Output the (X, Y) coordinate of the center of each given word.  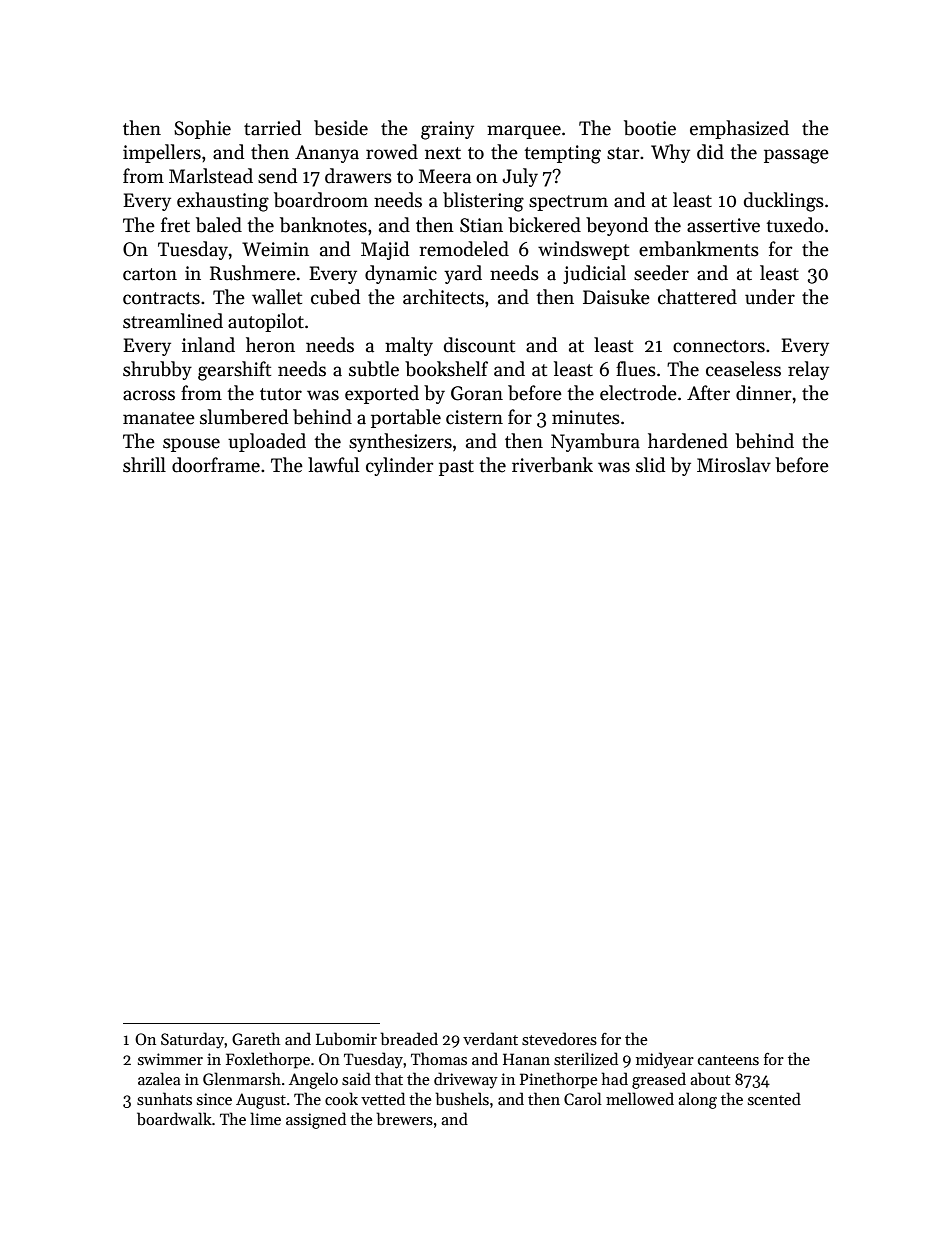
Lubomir (346, 1039)
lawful (333, 465)
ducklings (784, 202)
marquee (524, 132)
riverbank (552, 465)
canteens (728, 1060)
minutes (586, 417)
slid (650, 465)
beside (341, 128)
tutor (281, 394)
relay (808, 370)
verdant (490, 1038)
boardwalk (174, 1119)
